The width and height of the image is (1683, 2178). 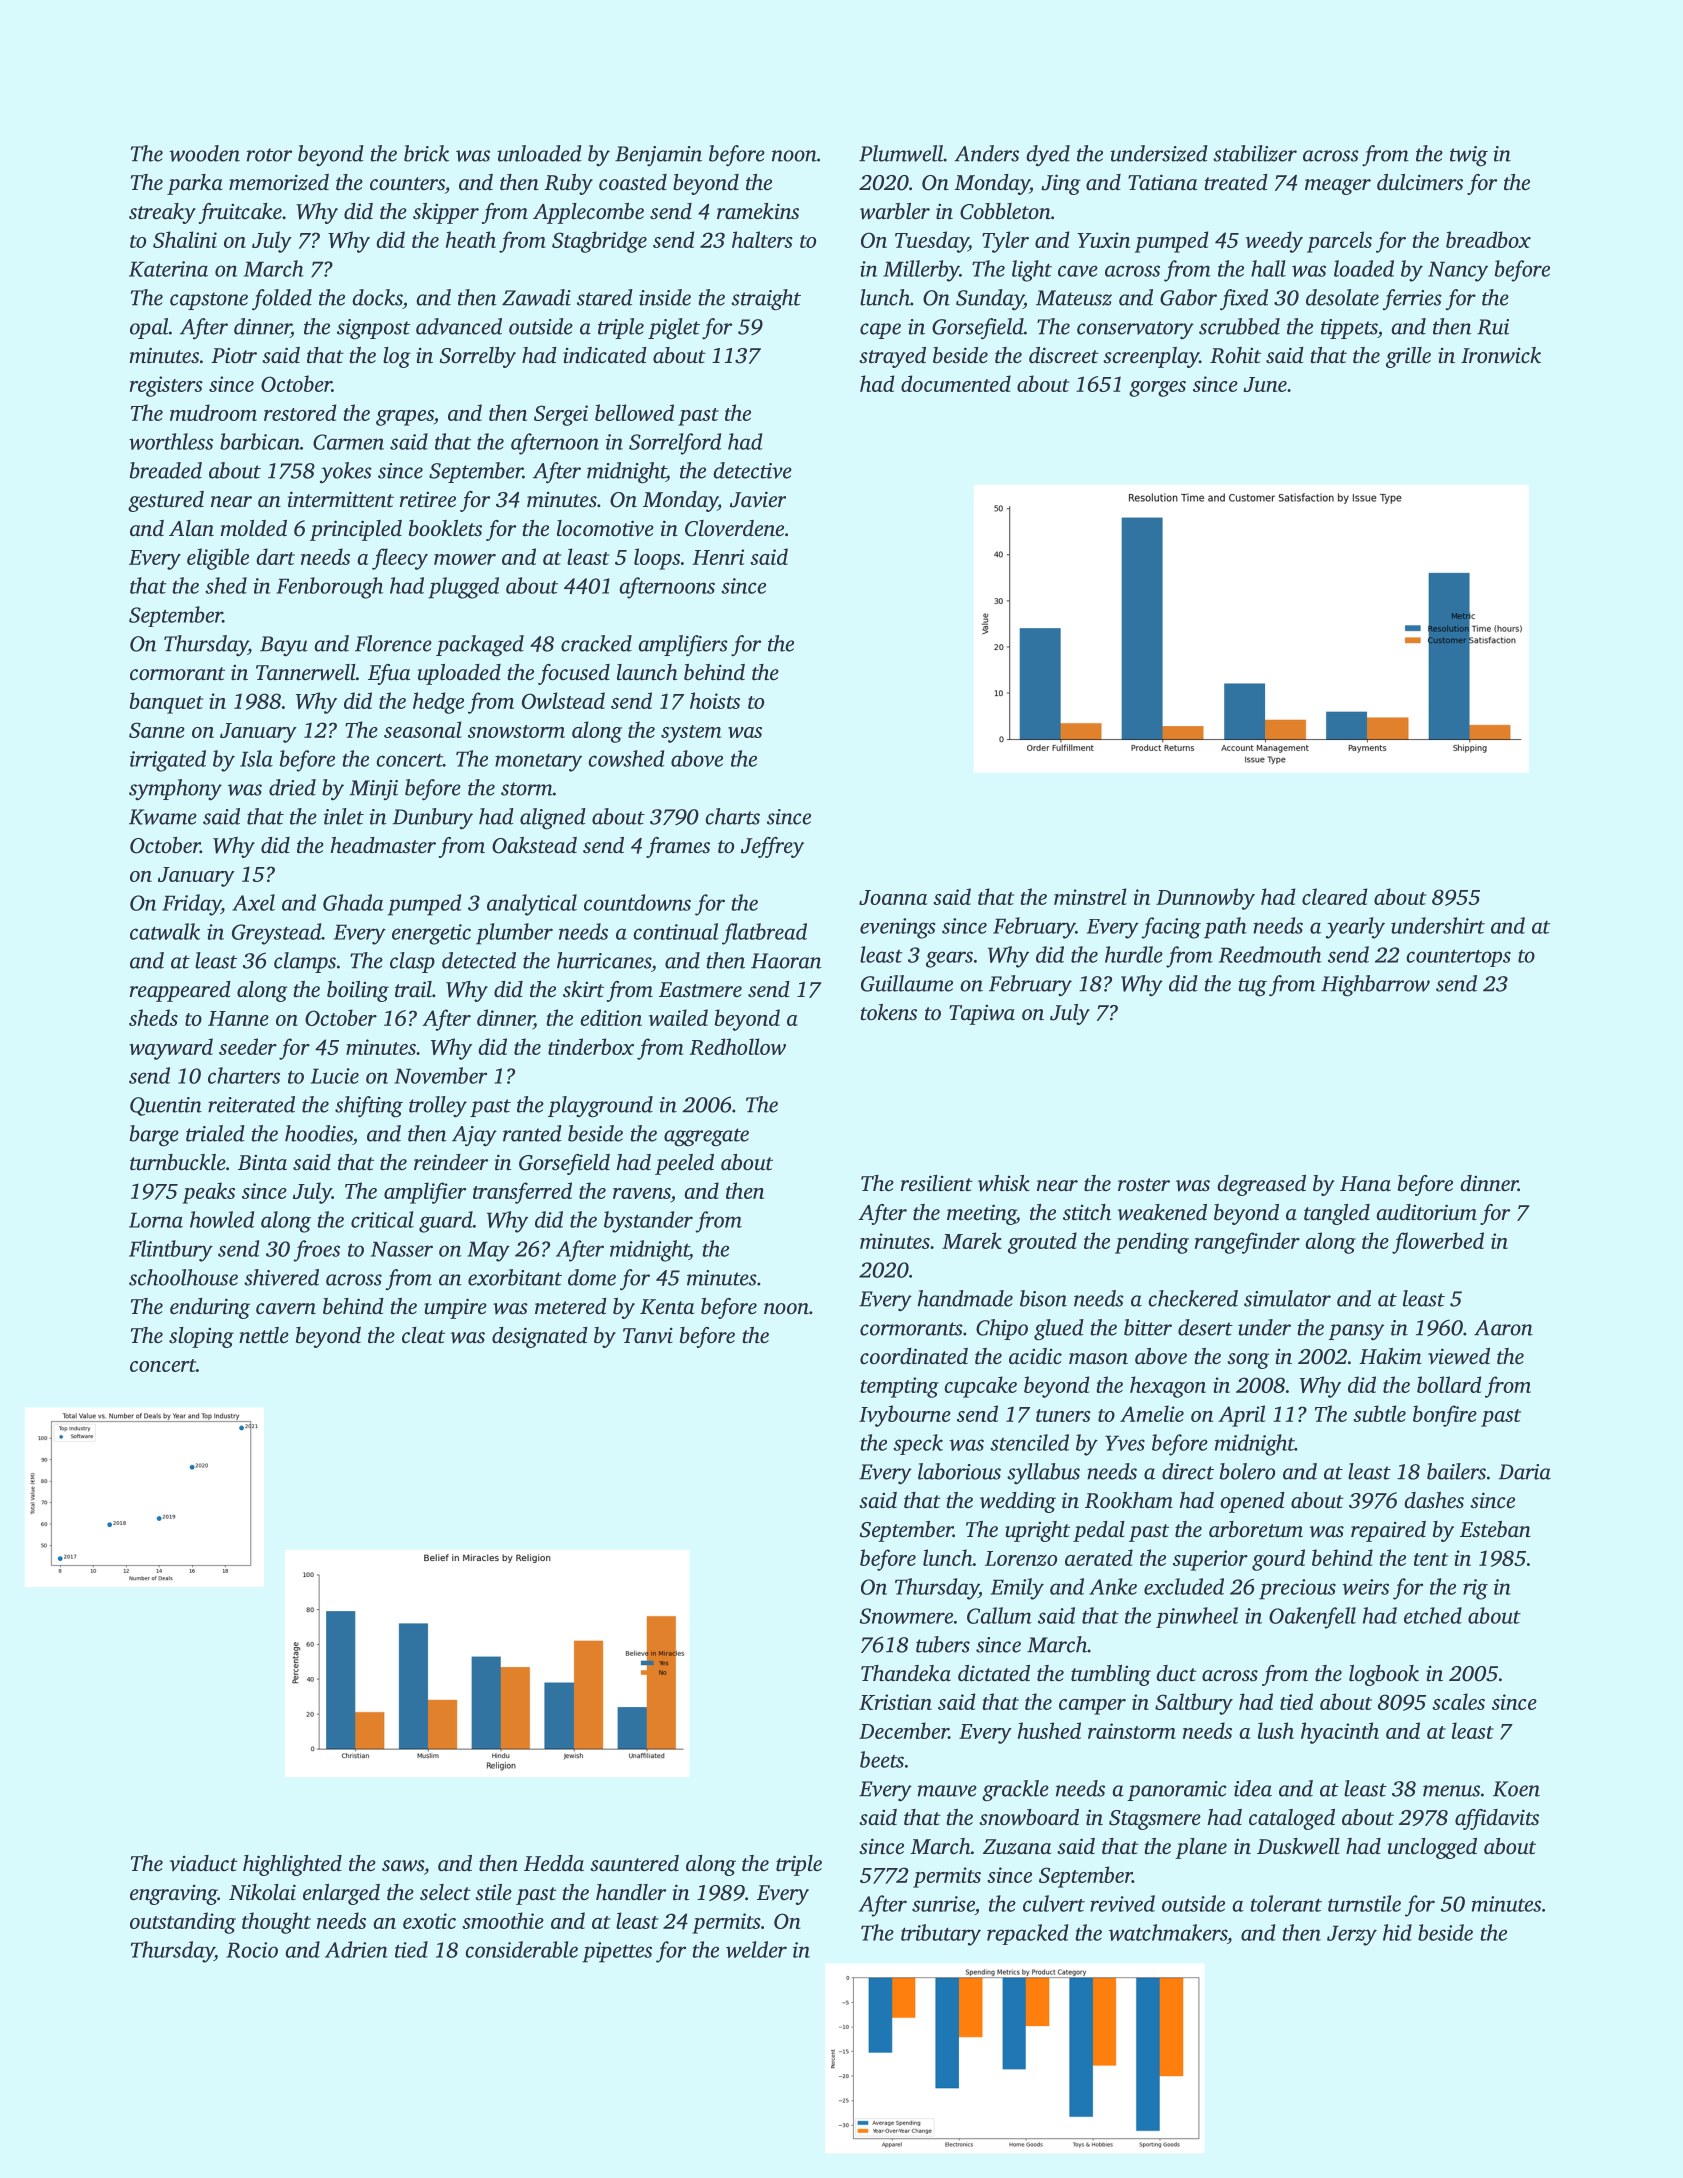 I want to click on cleared, so click(x=1334, y=896).
